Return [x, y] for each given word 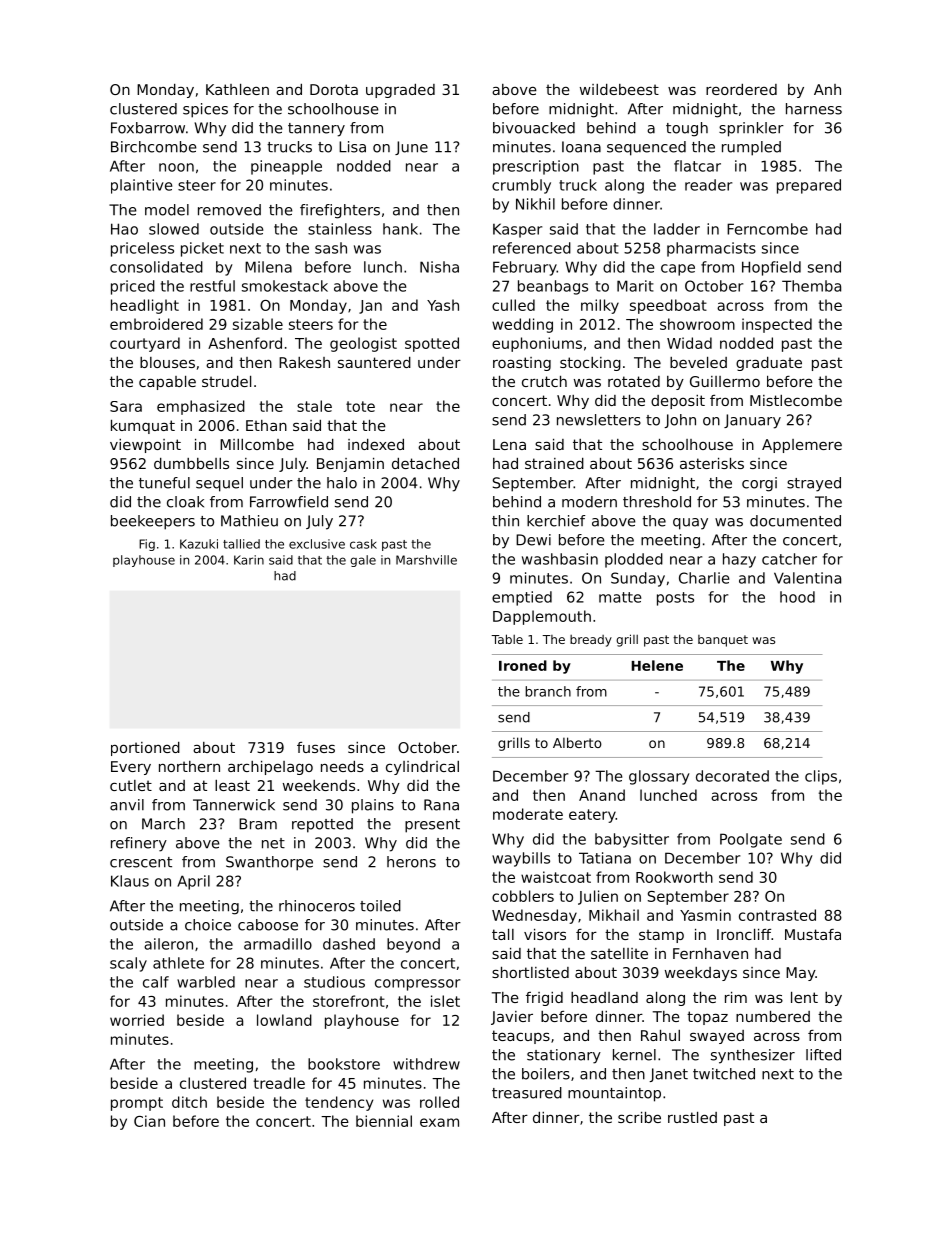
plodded [634, 560]
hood [797, 597]
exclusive [317, 544]
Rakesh [304, 362]
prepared [809, 186]
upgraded [400, 91]
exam [439, 1122]
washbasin [560, 559]
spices [205, 110]
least [232, 785]
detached [425, 463]
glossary [659, 777]
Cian [149, 1121]
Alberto [577, 742]
